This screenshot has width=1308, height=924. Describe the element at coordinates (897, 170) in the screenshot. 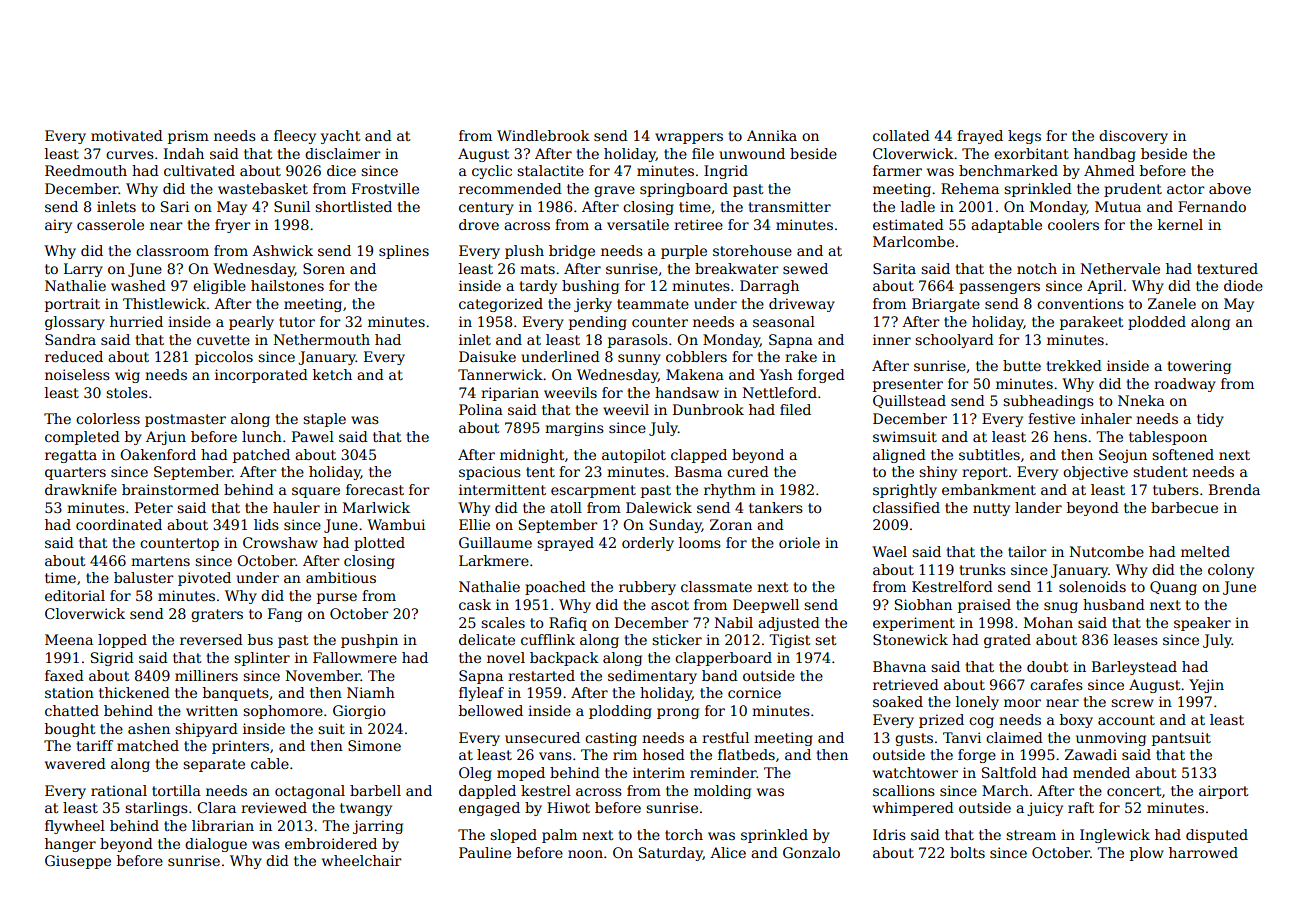

I see `farmer` at that location.
